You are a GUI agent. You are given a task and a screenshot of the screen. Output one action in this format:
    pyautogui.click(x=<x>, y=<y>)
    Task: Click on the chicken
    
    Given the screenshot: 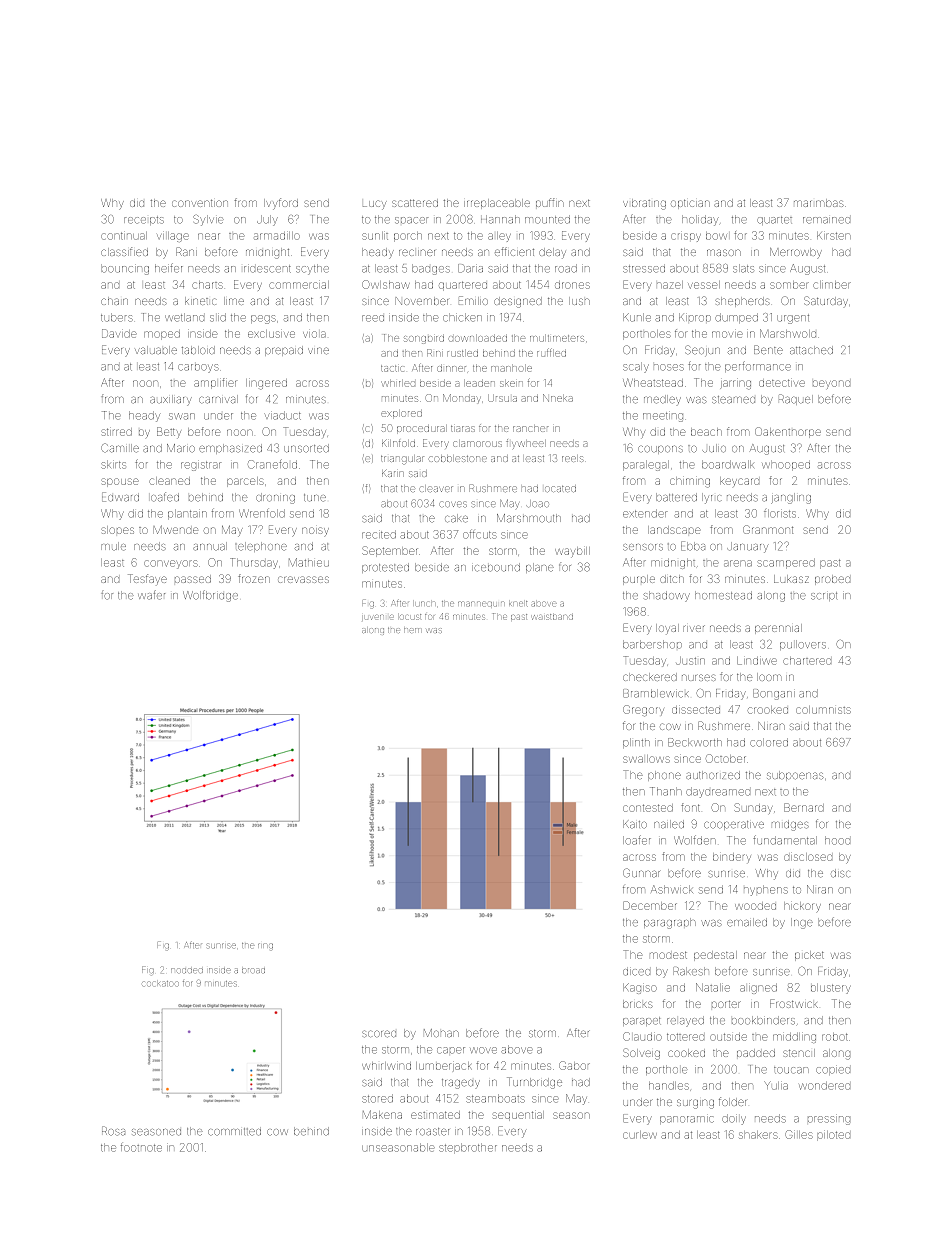 What is the action you would take?
    pyautogui.click(x=462, y=317)
